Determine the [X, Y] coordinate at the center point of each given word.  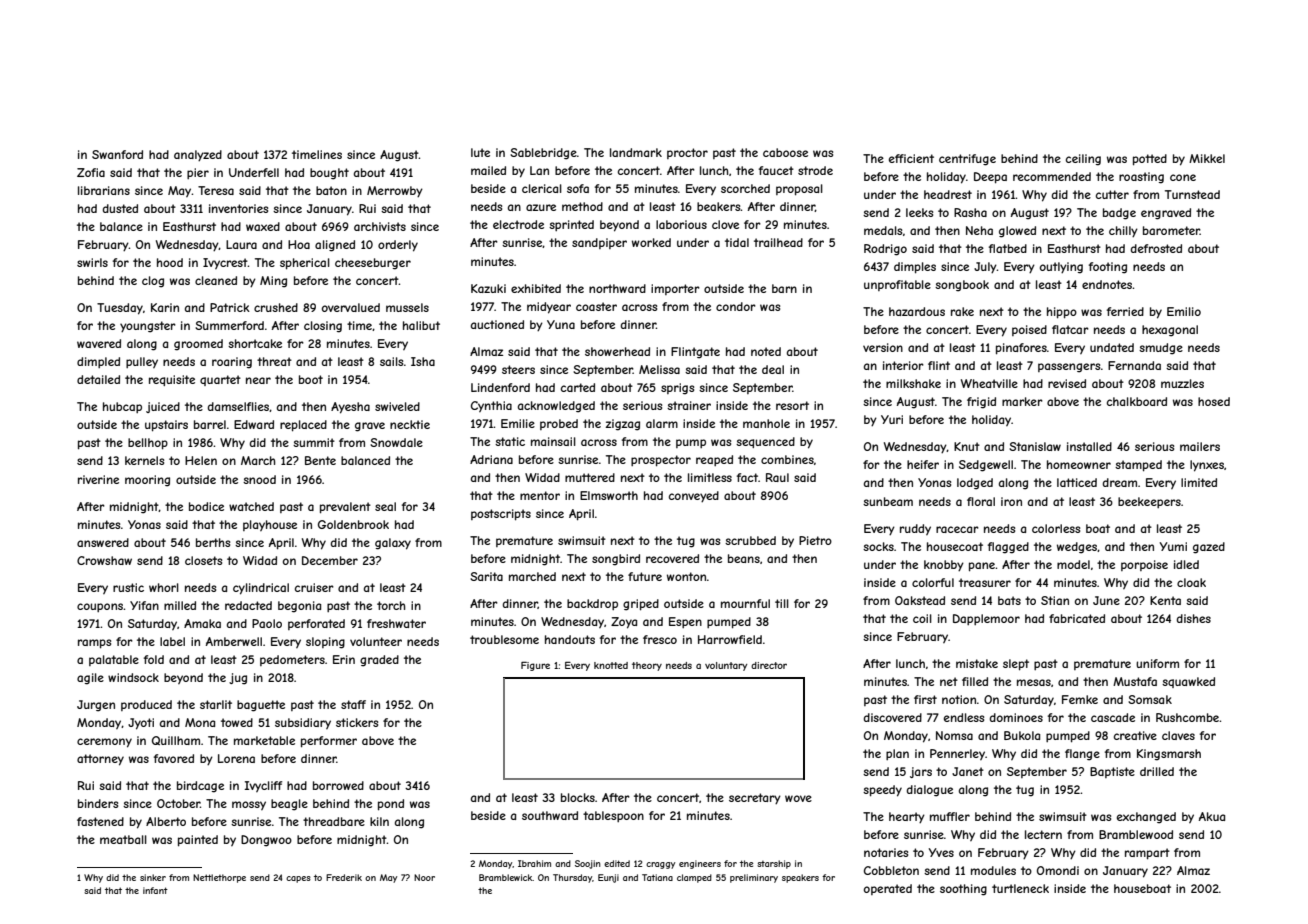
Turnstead [1192, 194]
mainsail [553, 441]
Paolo [267, 623]
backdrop [592, 604]
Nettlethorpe [219, 878]
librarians [104, 190]
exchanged [1146, 818]
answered [103, 542]
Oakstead [920, 600]
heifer [923, 464]
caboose [785, 152]
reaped [714, 460]
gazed [1209, 548]
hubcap [122, 407]
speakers [800, 878]
